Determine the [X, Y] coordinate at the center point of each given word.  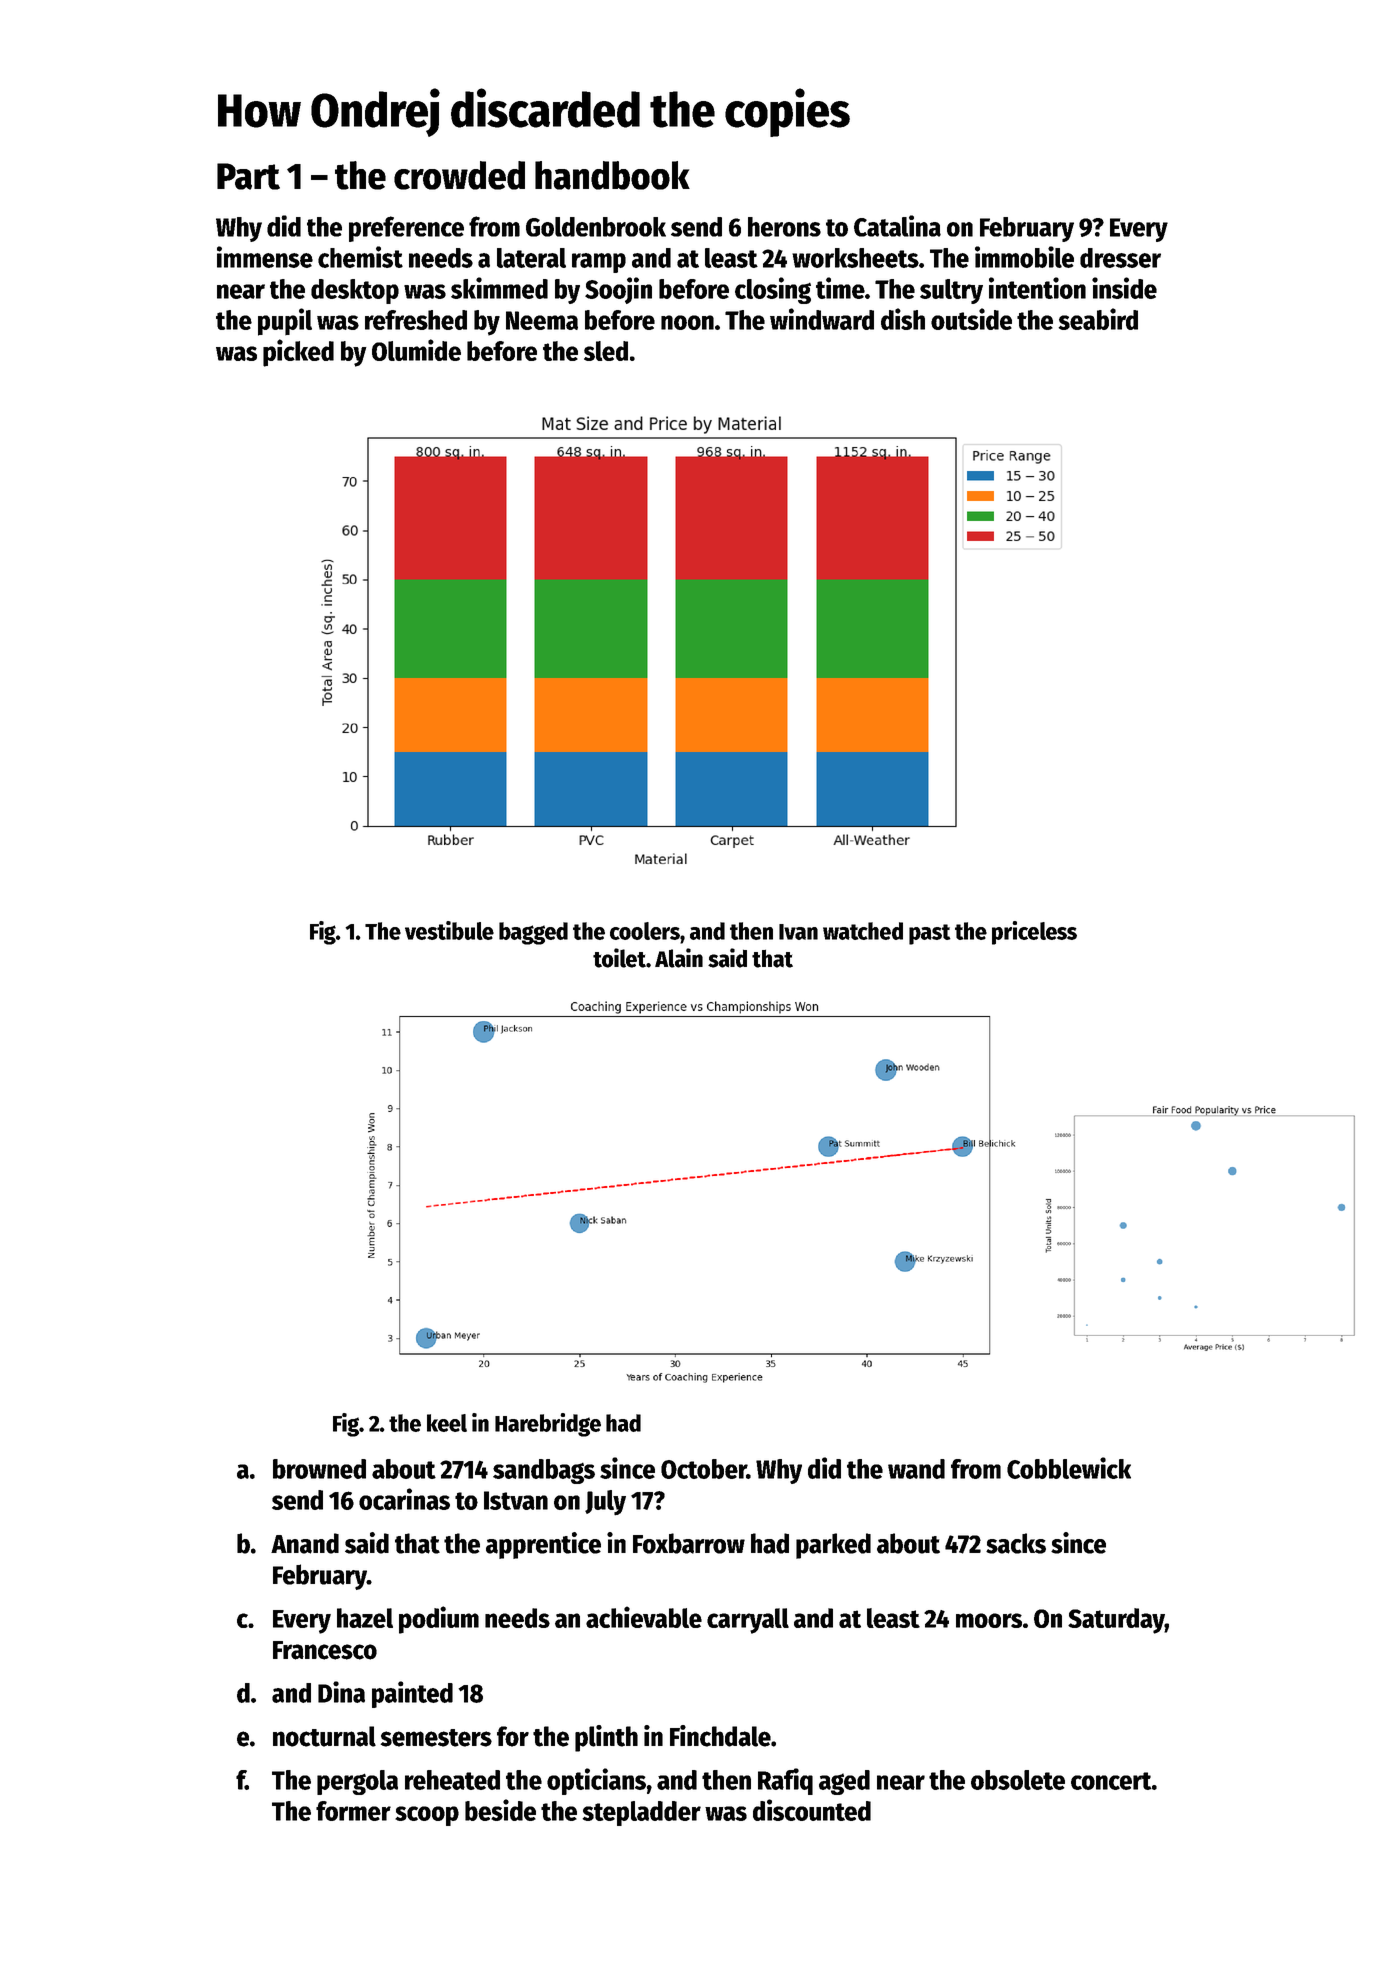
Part [248, 176]
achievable [644, 1617]
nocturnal [324, 1736]
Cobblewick [1069, 1468]
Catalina [897, 226]
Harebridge [548, 1425]
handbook [612, 175]
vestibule [449, 930]
